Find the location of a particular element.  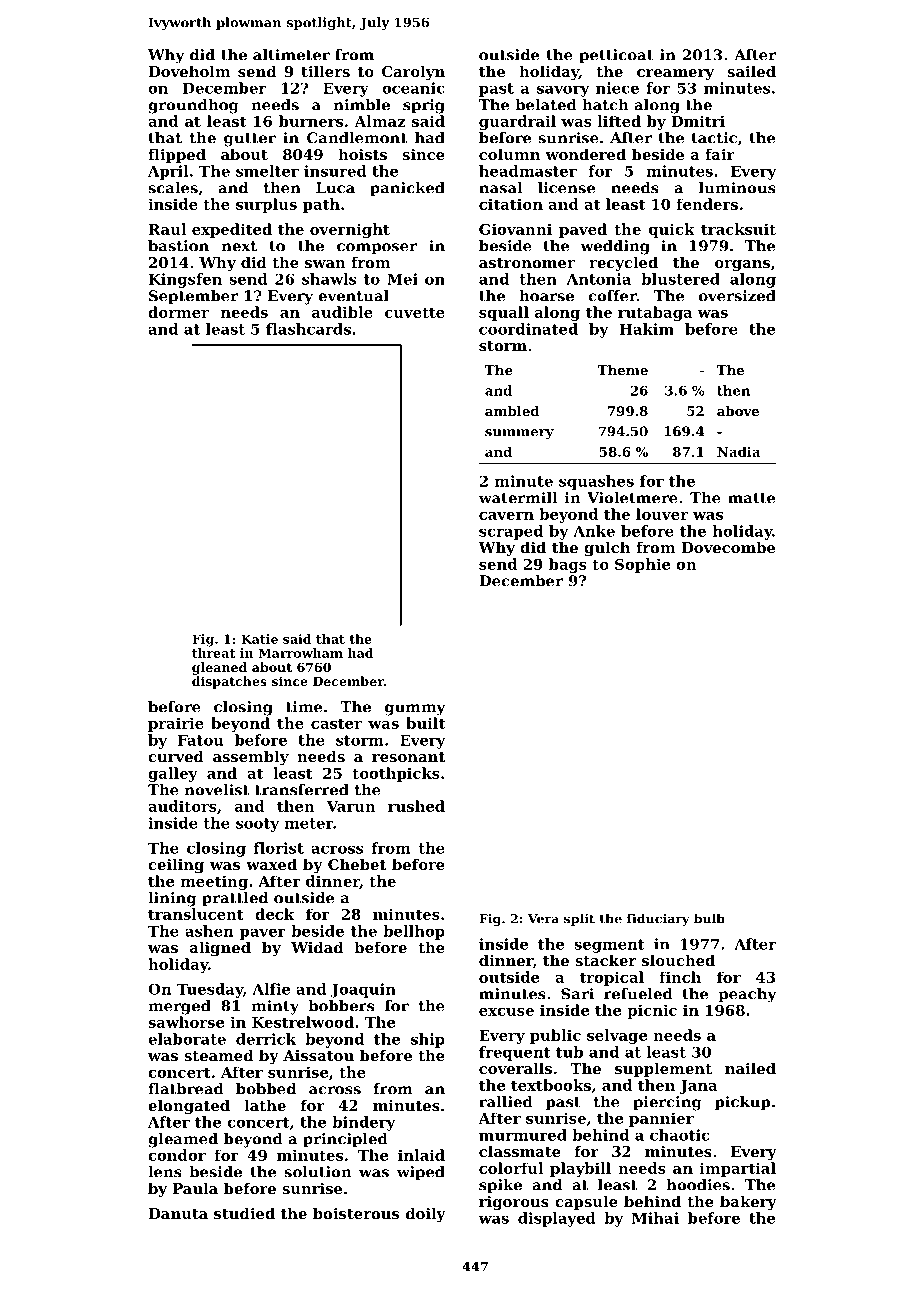

Jana is located at coordinates (698, 1087).
